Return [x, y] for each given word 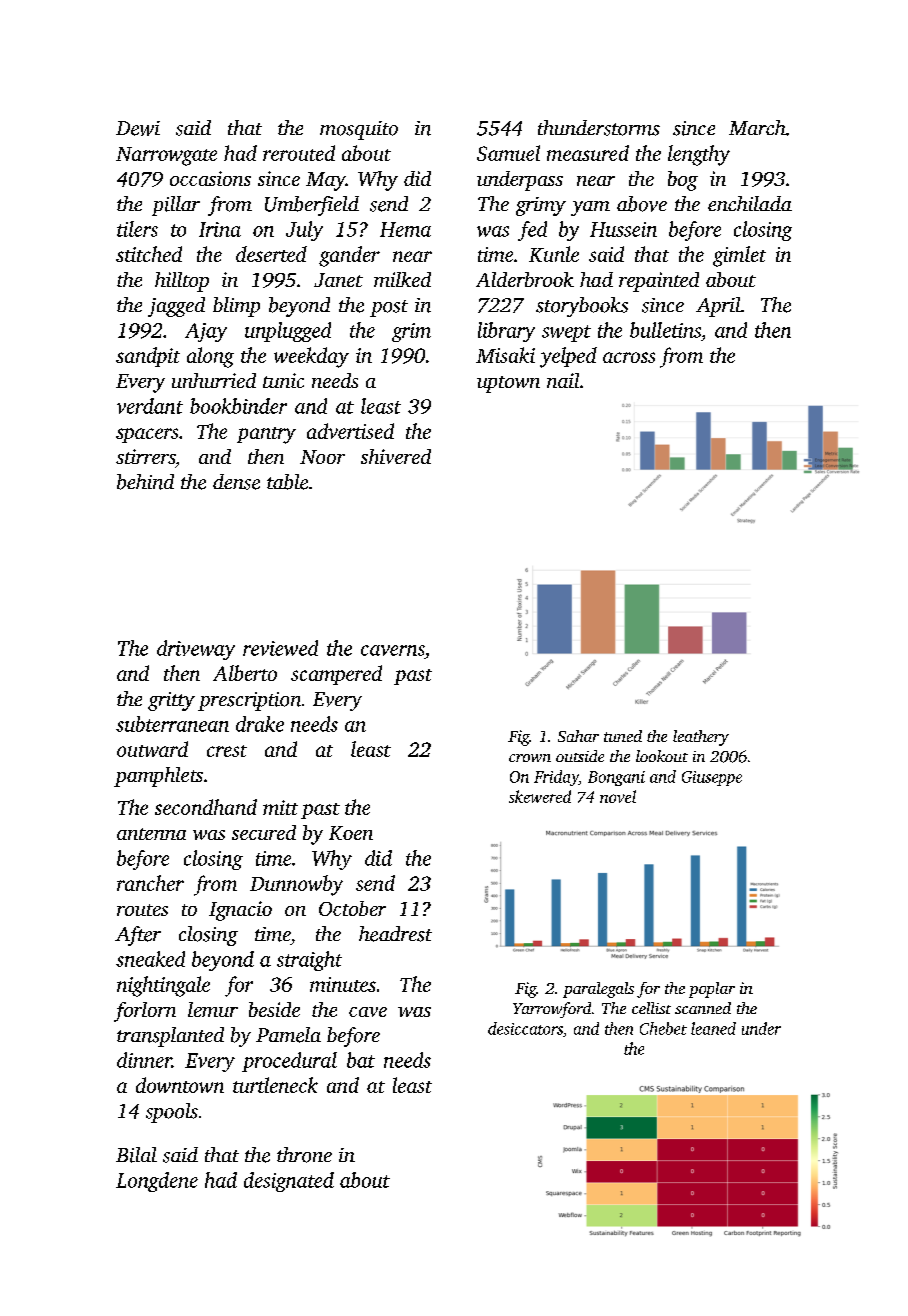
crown [530, 758]
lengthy [699, 155]
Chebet [663, 1028]
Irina [220, 229]
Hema [405, 229]
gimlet [739, 256]
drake [260, 724]
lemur [213, 1009]
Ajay [206, 332]
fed [532, 231]
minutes [343, 984]
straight [309, 961]
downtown [180, 1085]
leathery [701, 738]
